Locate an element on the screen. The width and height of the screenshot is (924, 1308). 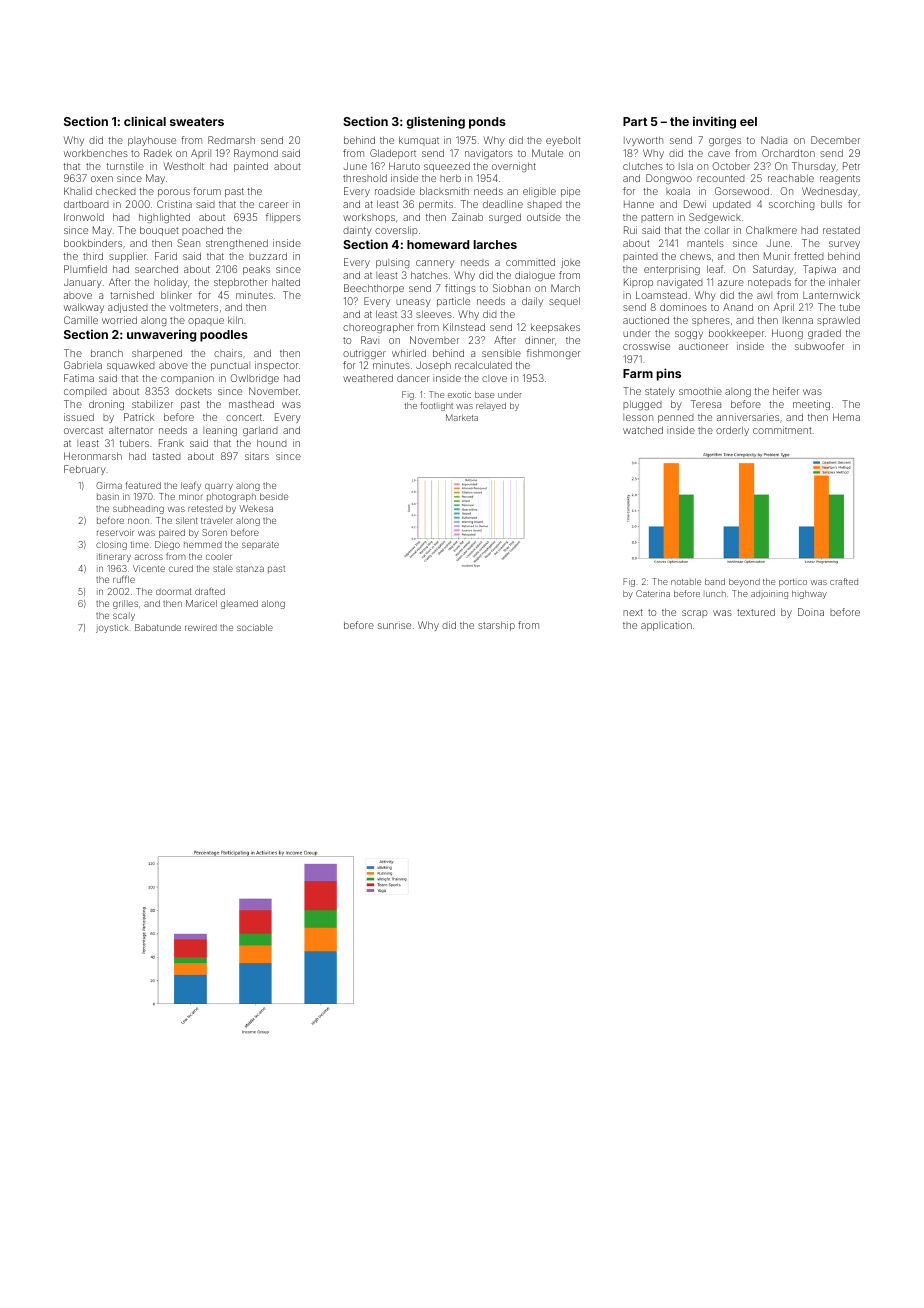
pulsing is located at coordinates (393, 263).
